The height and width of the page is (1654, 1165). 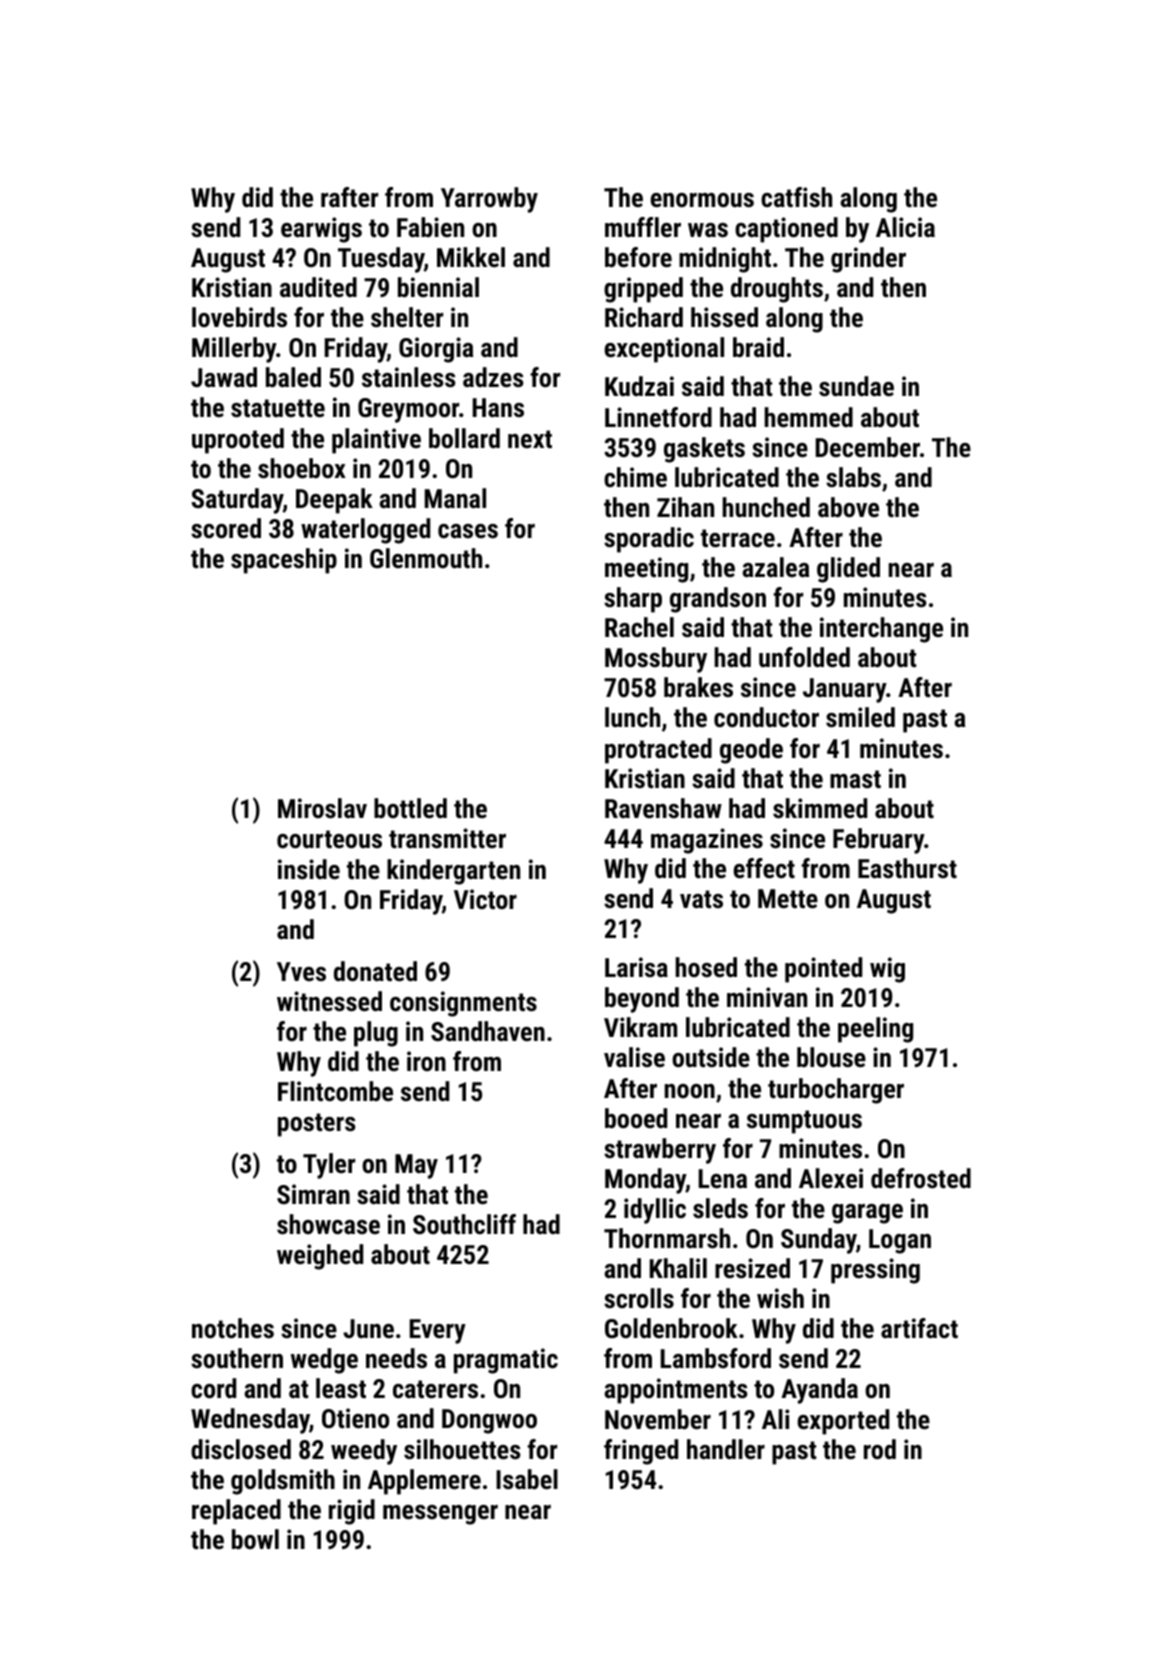 What do you see at coordinates (881, 630) in the page?
I see `interchange` at bounding box center [881, 630].
